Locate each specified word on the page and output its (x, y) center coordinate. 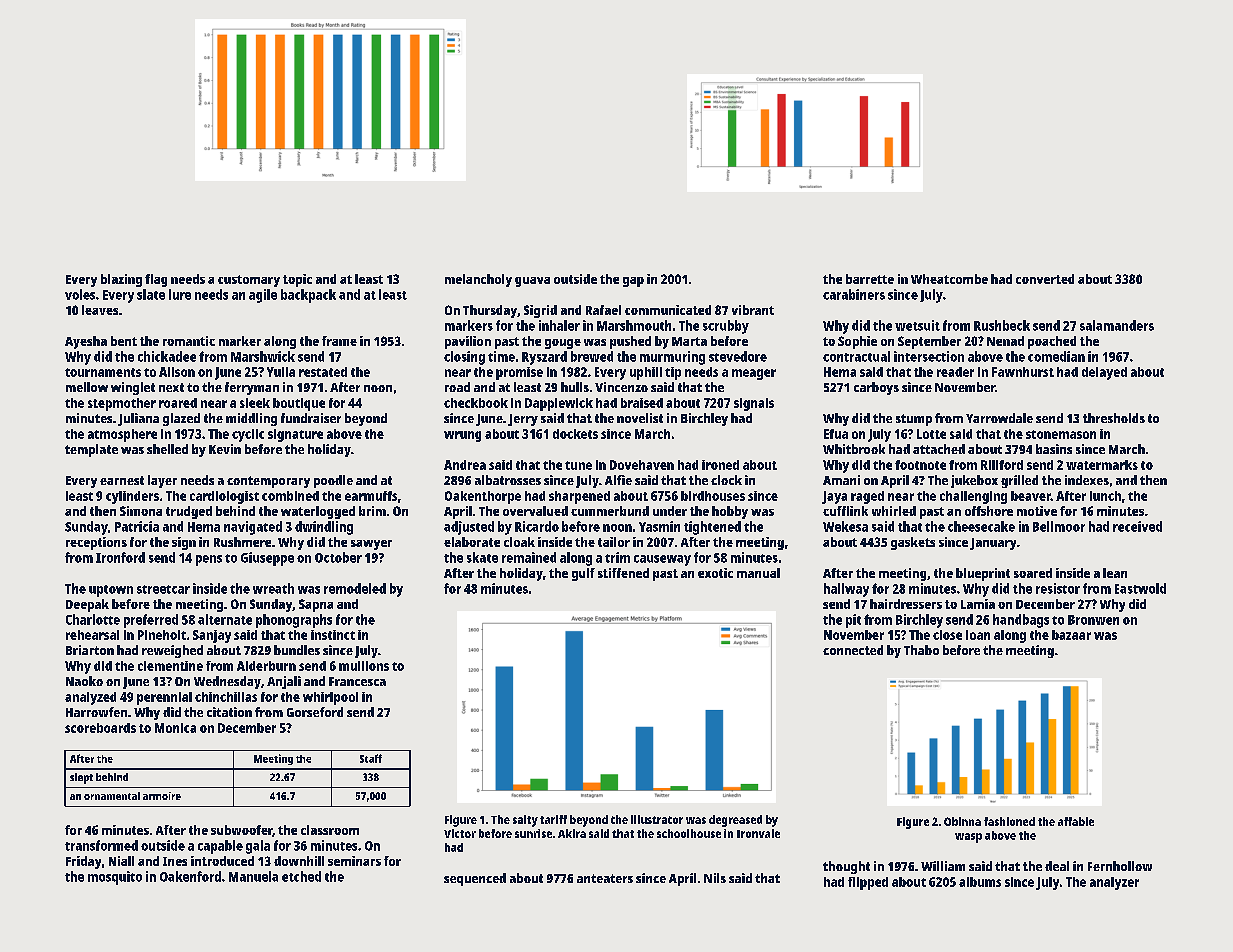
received (1137, 526)
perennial (164, 698)
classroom (330, 830)
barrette (870, 279)
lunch (1105, 496)
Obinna (962, 821)
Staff (371, 758)
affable (1076, 821)
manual (758, 573)
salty (525, 821)
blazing (121, 280)
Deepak (87, 605)
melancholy (478, 280)
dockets (575, 434)
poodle (333, 481)
